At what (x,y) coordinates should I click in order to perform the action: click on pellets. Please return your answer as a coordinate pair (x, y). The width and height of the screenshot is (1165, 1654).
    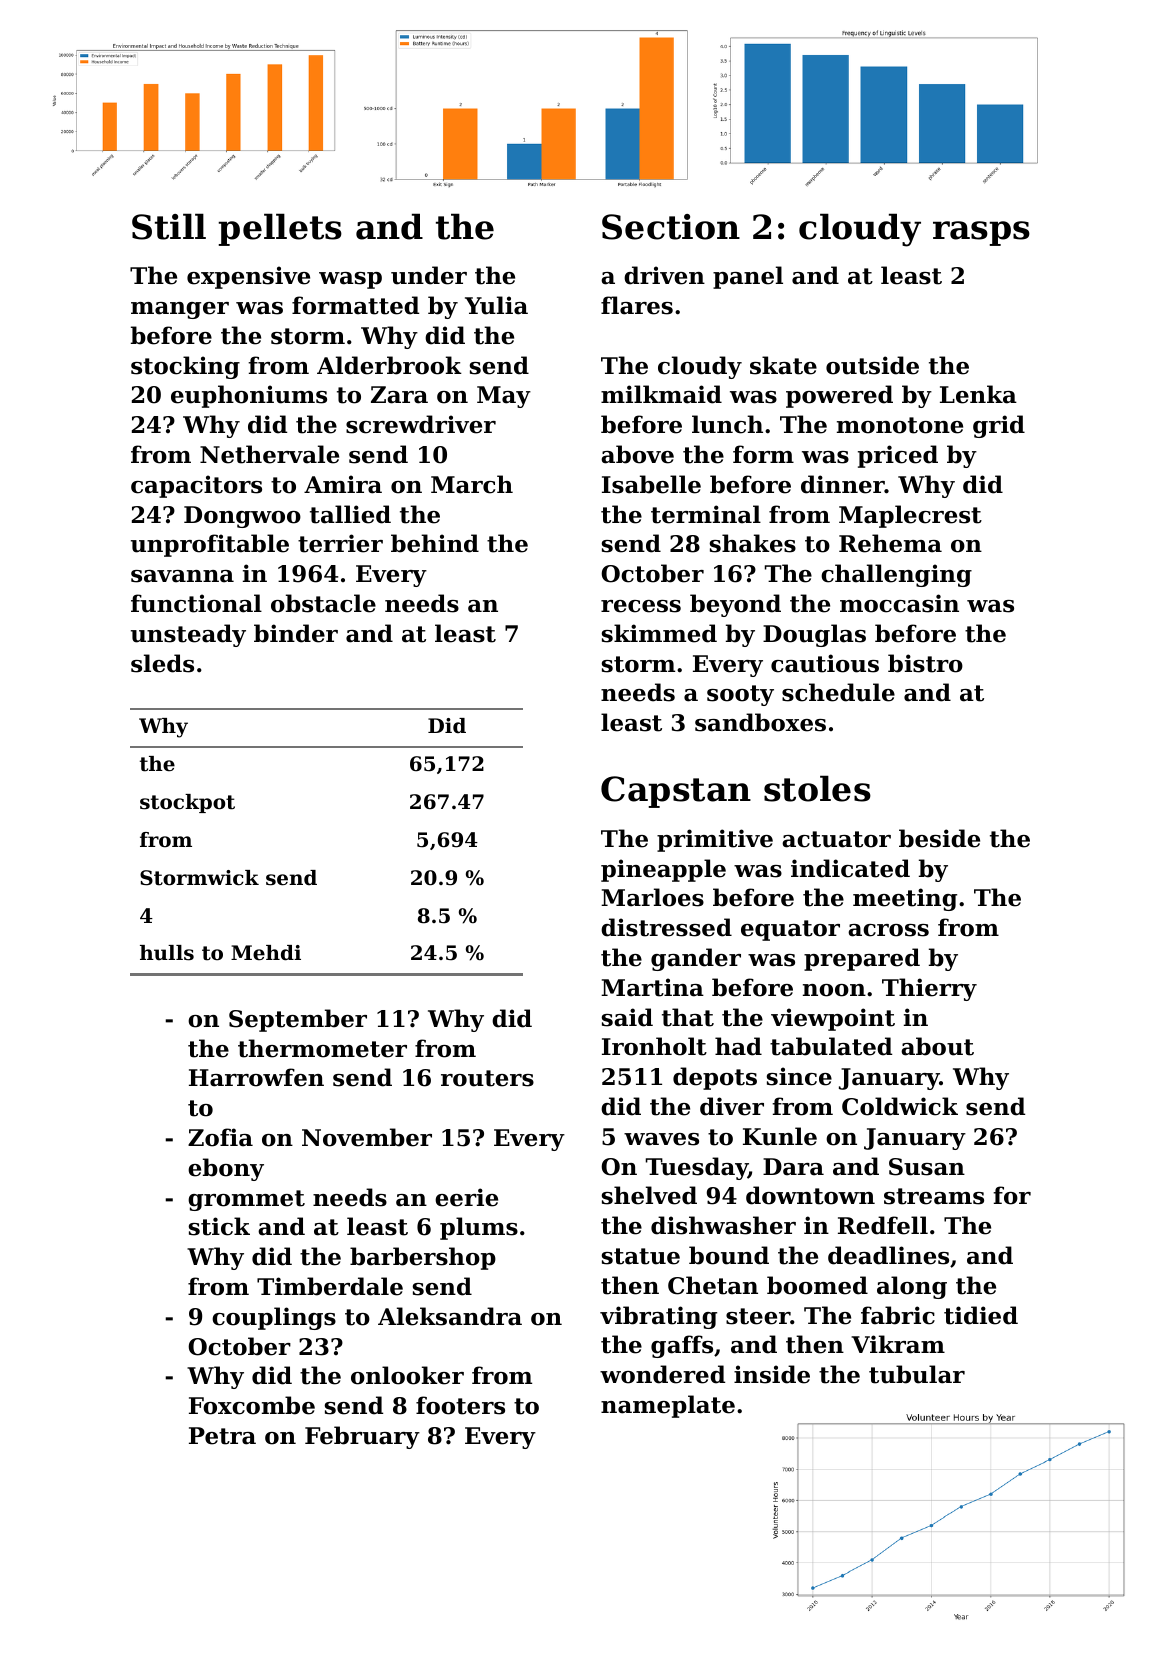
    Looking at the image, I should click on (280, 229).
